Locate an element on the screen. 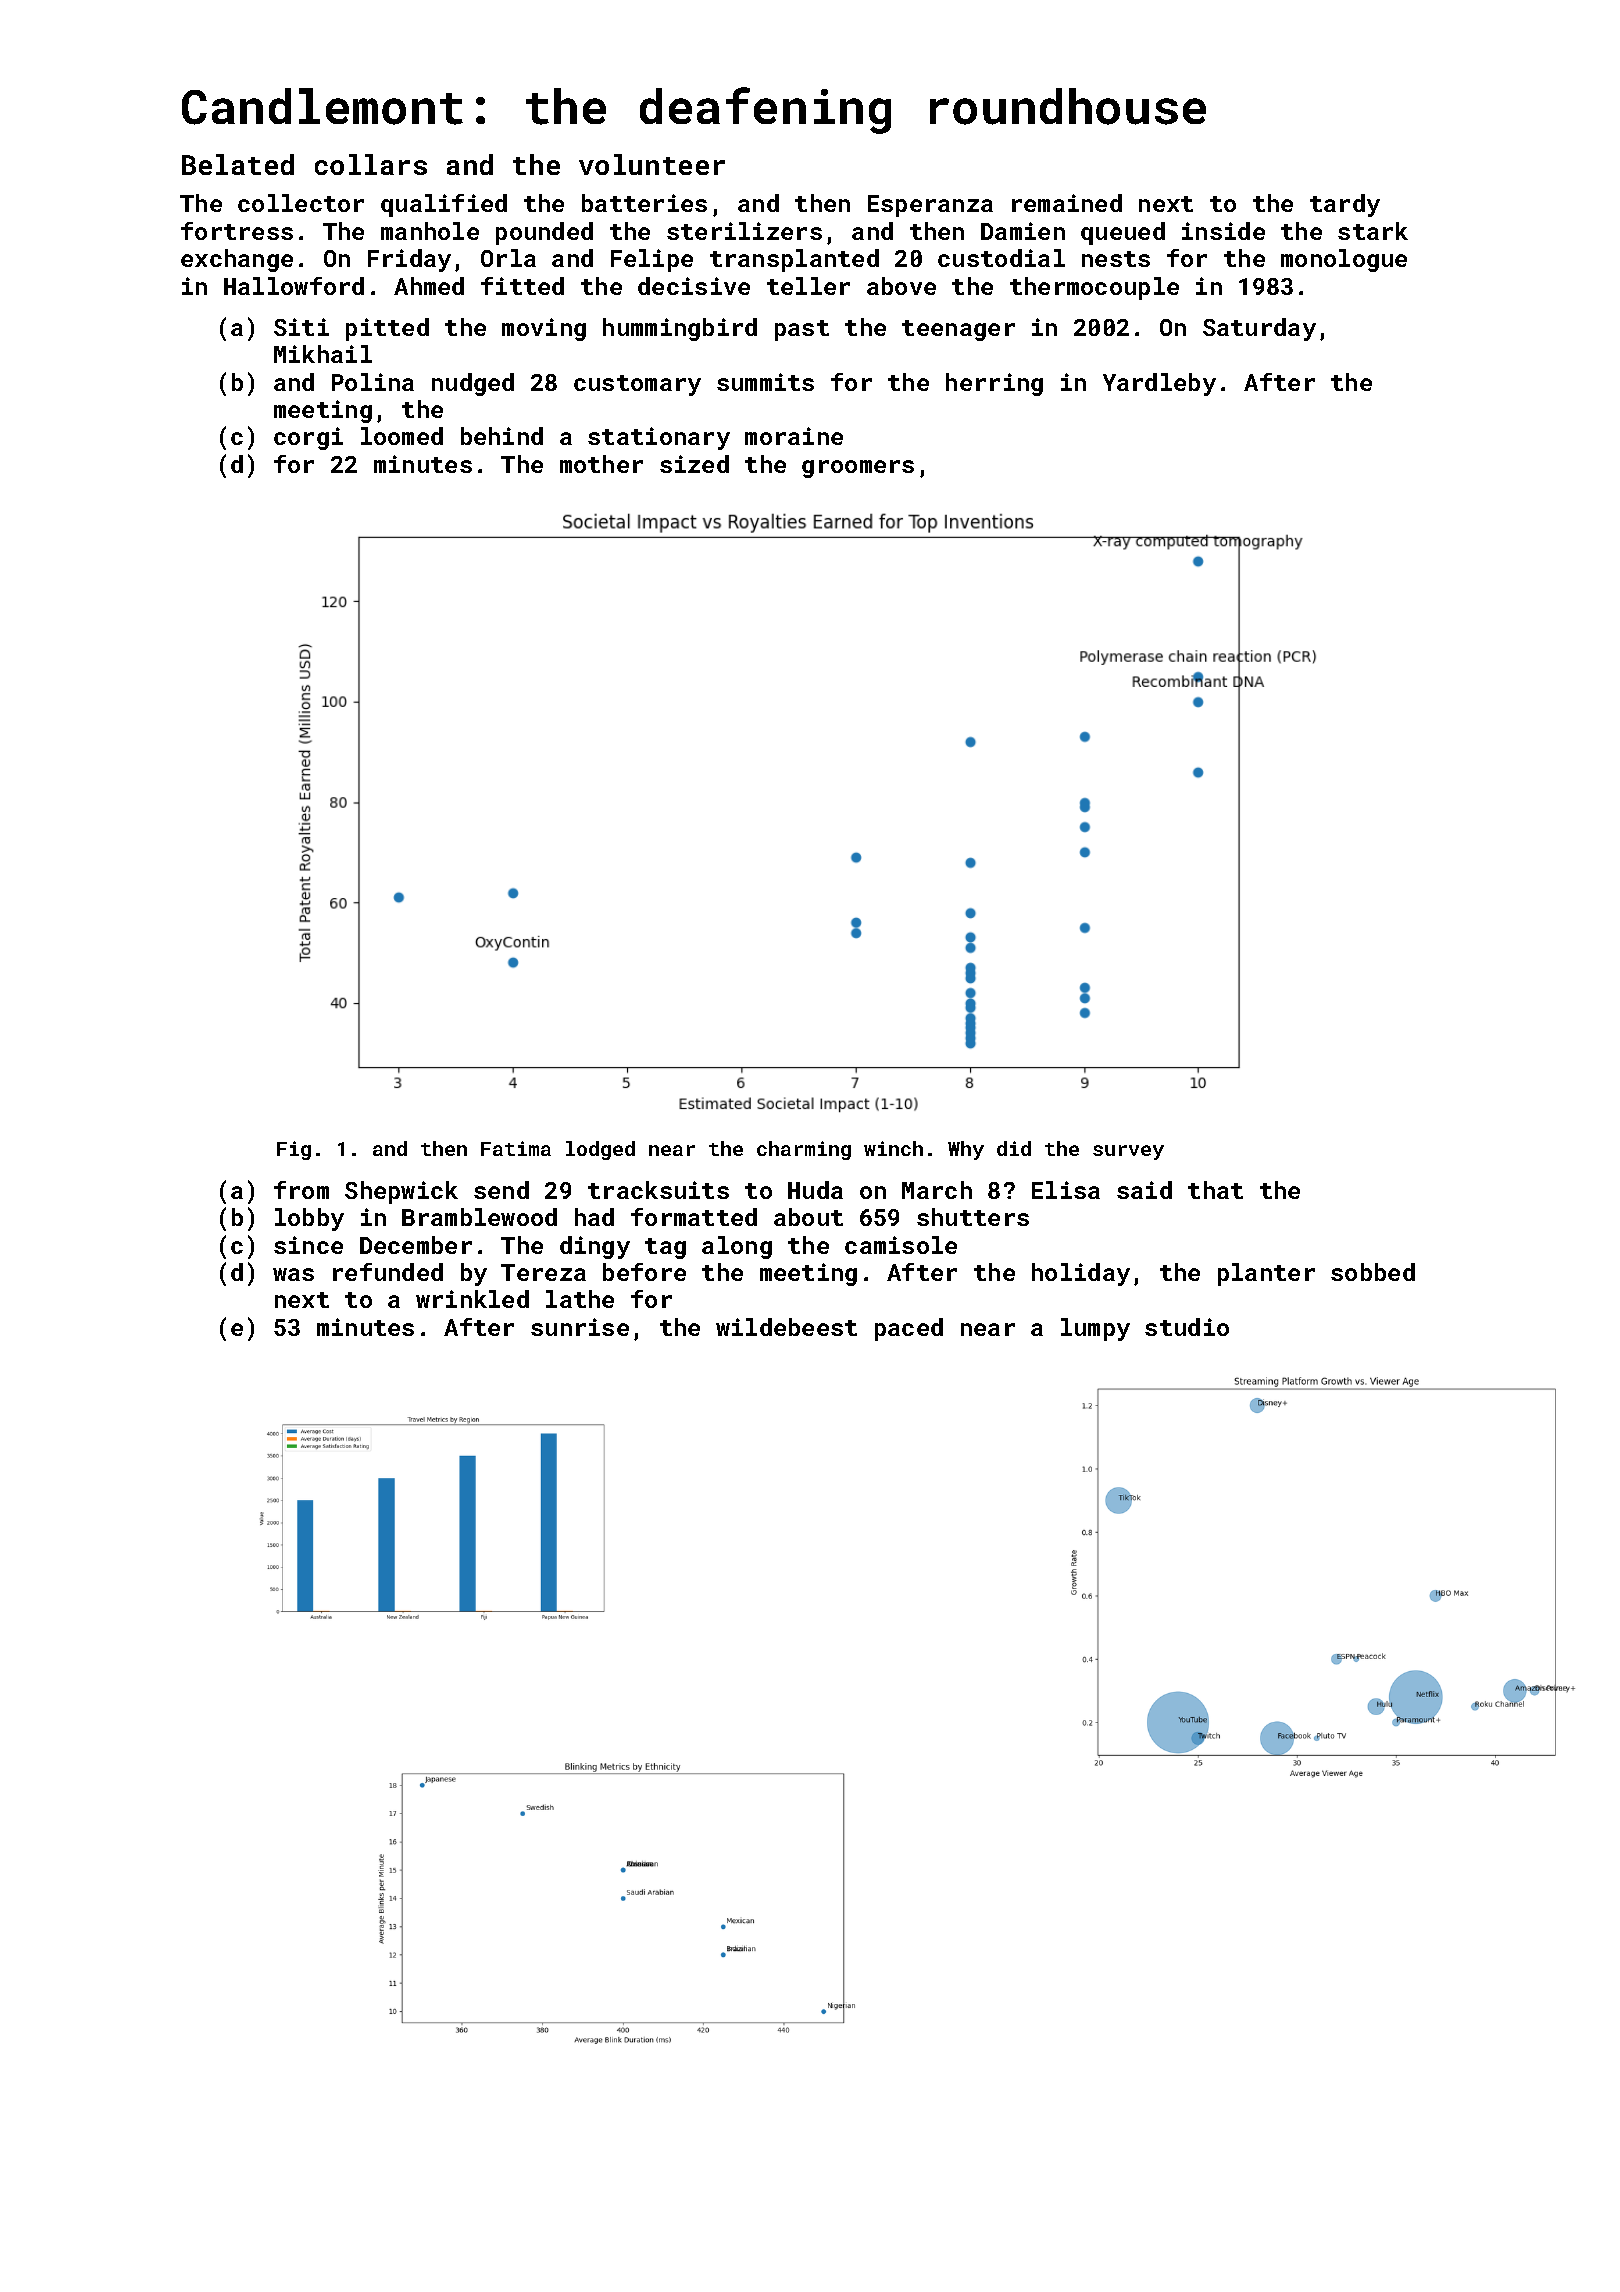 This screenshot has height=2292, width=1620. studio is located at coordinates (1187, 1327).
